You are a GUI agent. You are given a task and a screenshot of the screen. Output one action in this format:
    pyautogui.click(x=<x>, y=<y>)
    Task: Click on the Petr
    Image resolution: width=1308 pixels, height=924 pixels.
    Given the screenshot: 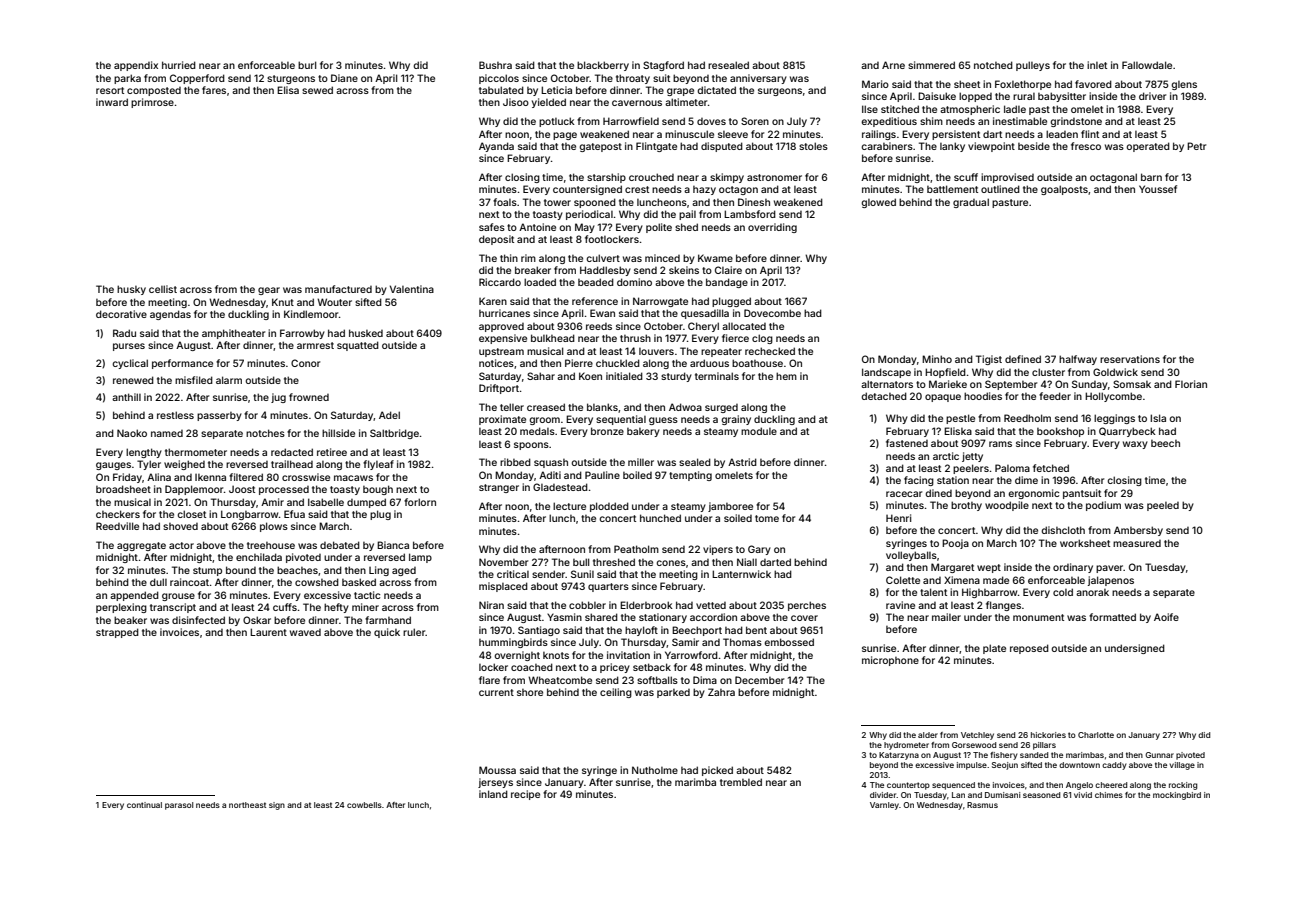 What is the action you would take?
    pyautogui.click(x=1196, y=146)
